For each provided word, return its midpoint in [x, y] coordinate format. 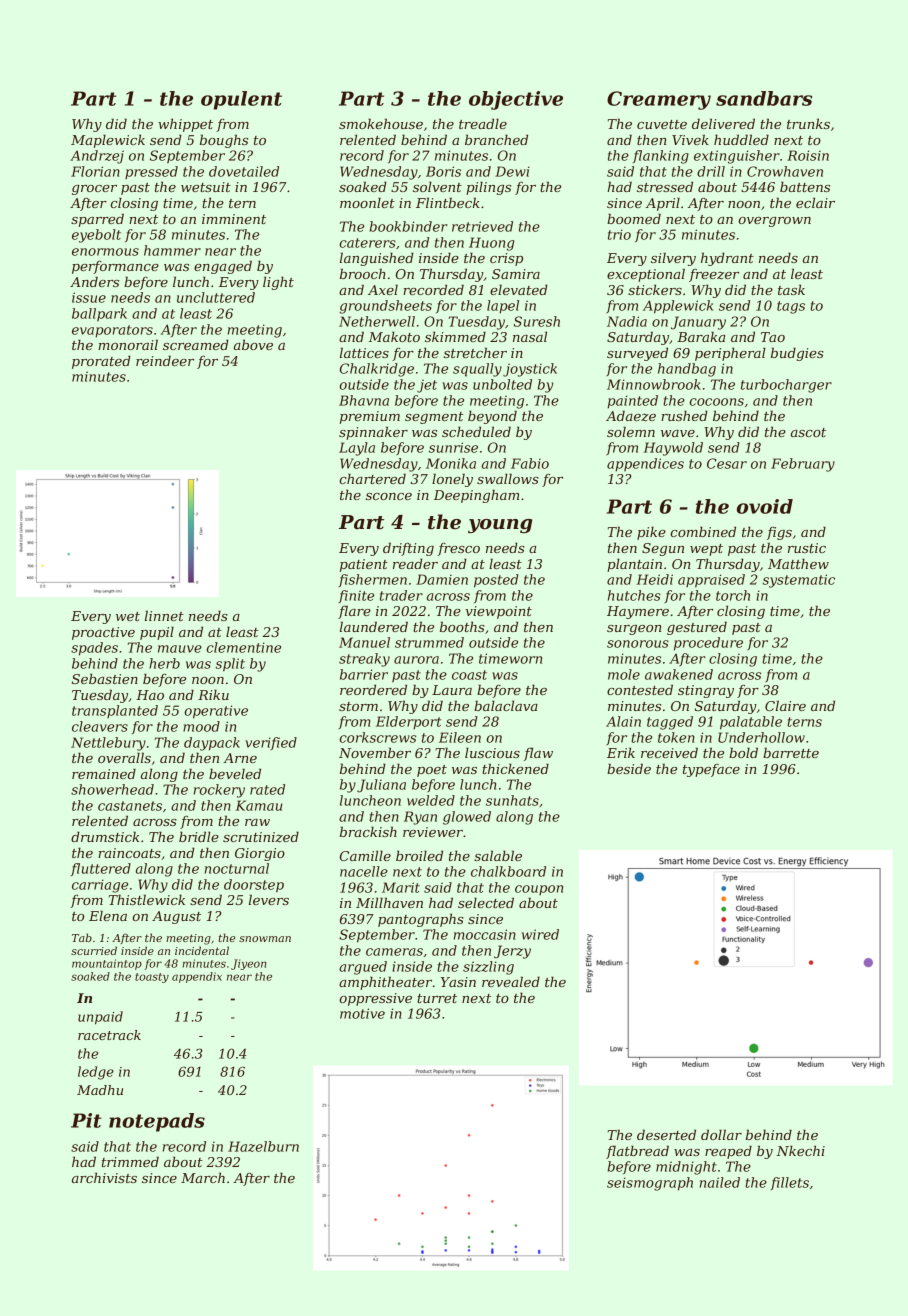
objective [516, 100]
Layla [357, 449]
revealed [511, 981]
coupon [539, 890]
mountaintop [107, 964]
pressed [151, 172]
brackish [368, 831]
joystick [530, 370]
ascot [808, 432]
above [253, 344]
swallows [508, 478]
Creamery [659, 100]
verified [271, 743]
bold [743, 752]
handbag [687, 370]
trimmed [130, 1161]
